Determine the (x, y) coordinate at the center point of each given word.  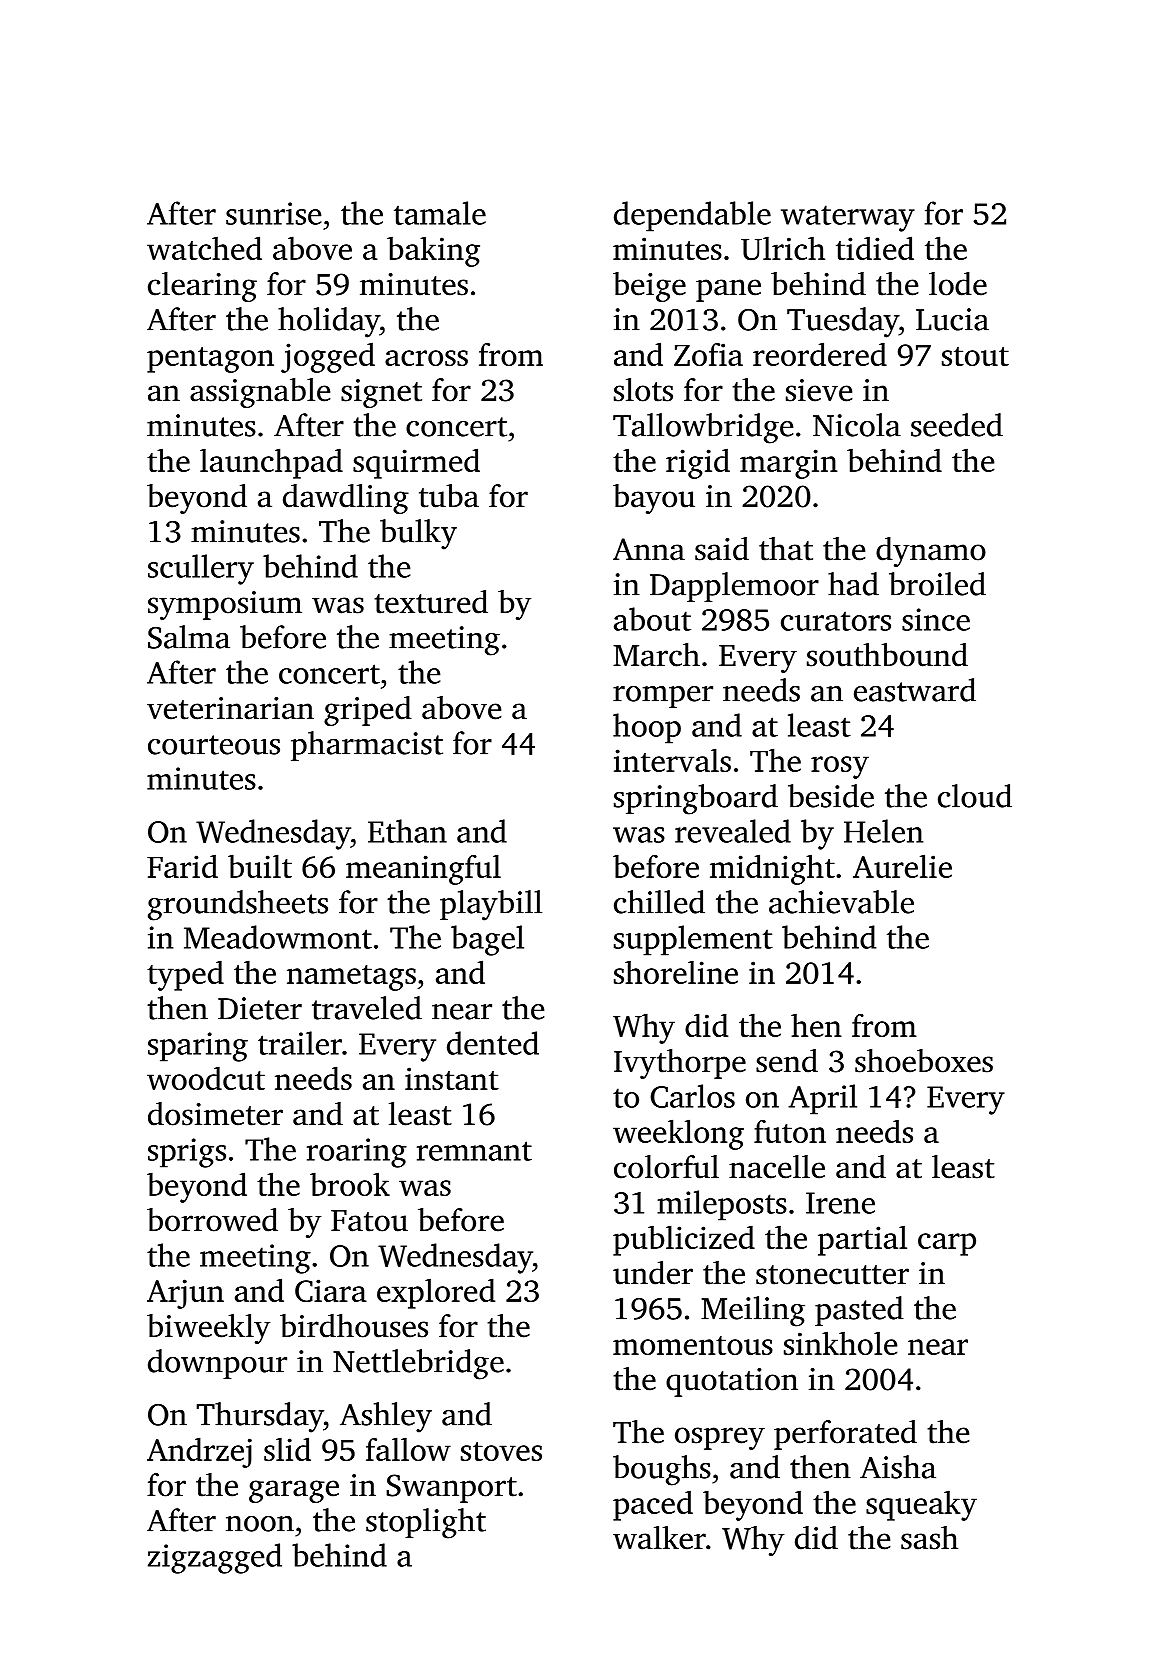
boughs (662, 1470)
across (426, 358)
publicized (684, 1240)
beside (831, 796)
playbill (491, 905)
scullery (201, 569)
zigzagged (215, 1558)
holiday (329, 322)
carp (947, 1244)
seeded (957, 425)
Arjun (185, 1294)
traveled (367, 1008)
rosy (840, 767)
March (656, 655)
